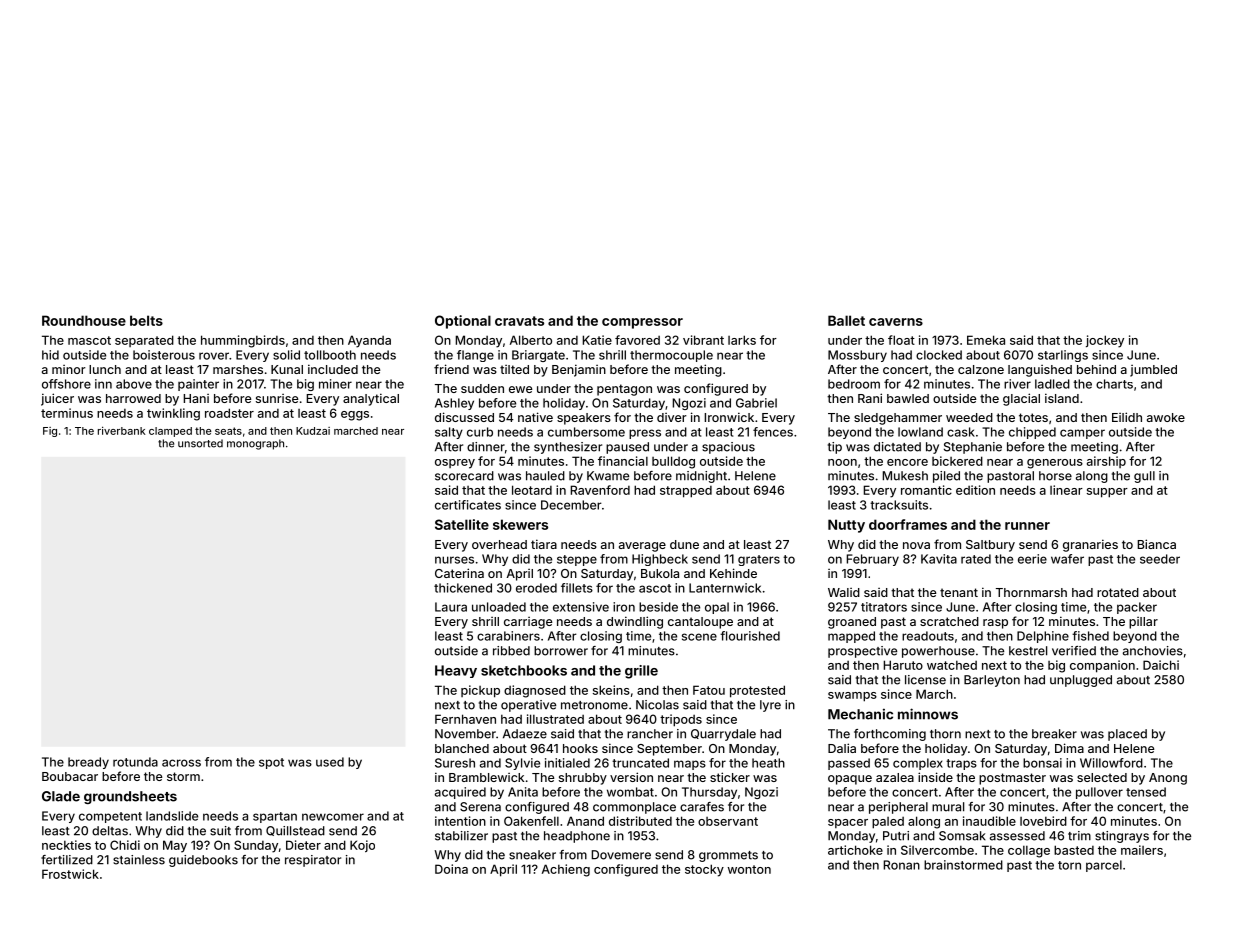 The height and width of the screenshot is (952, 1233). I want to click on Doina, so click(451, 869).
